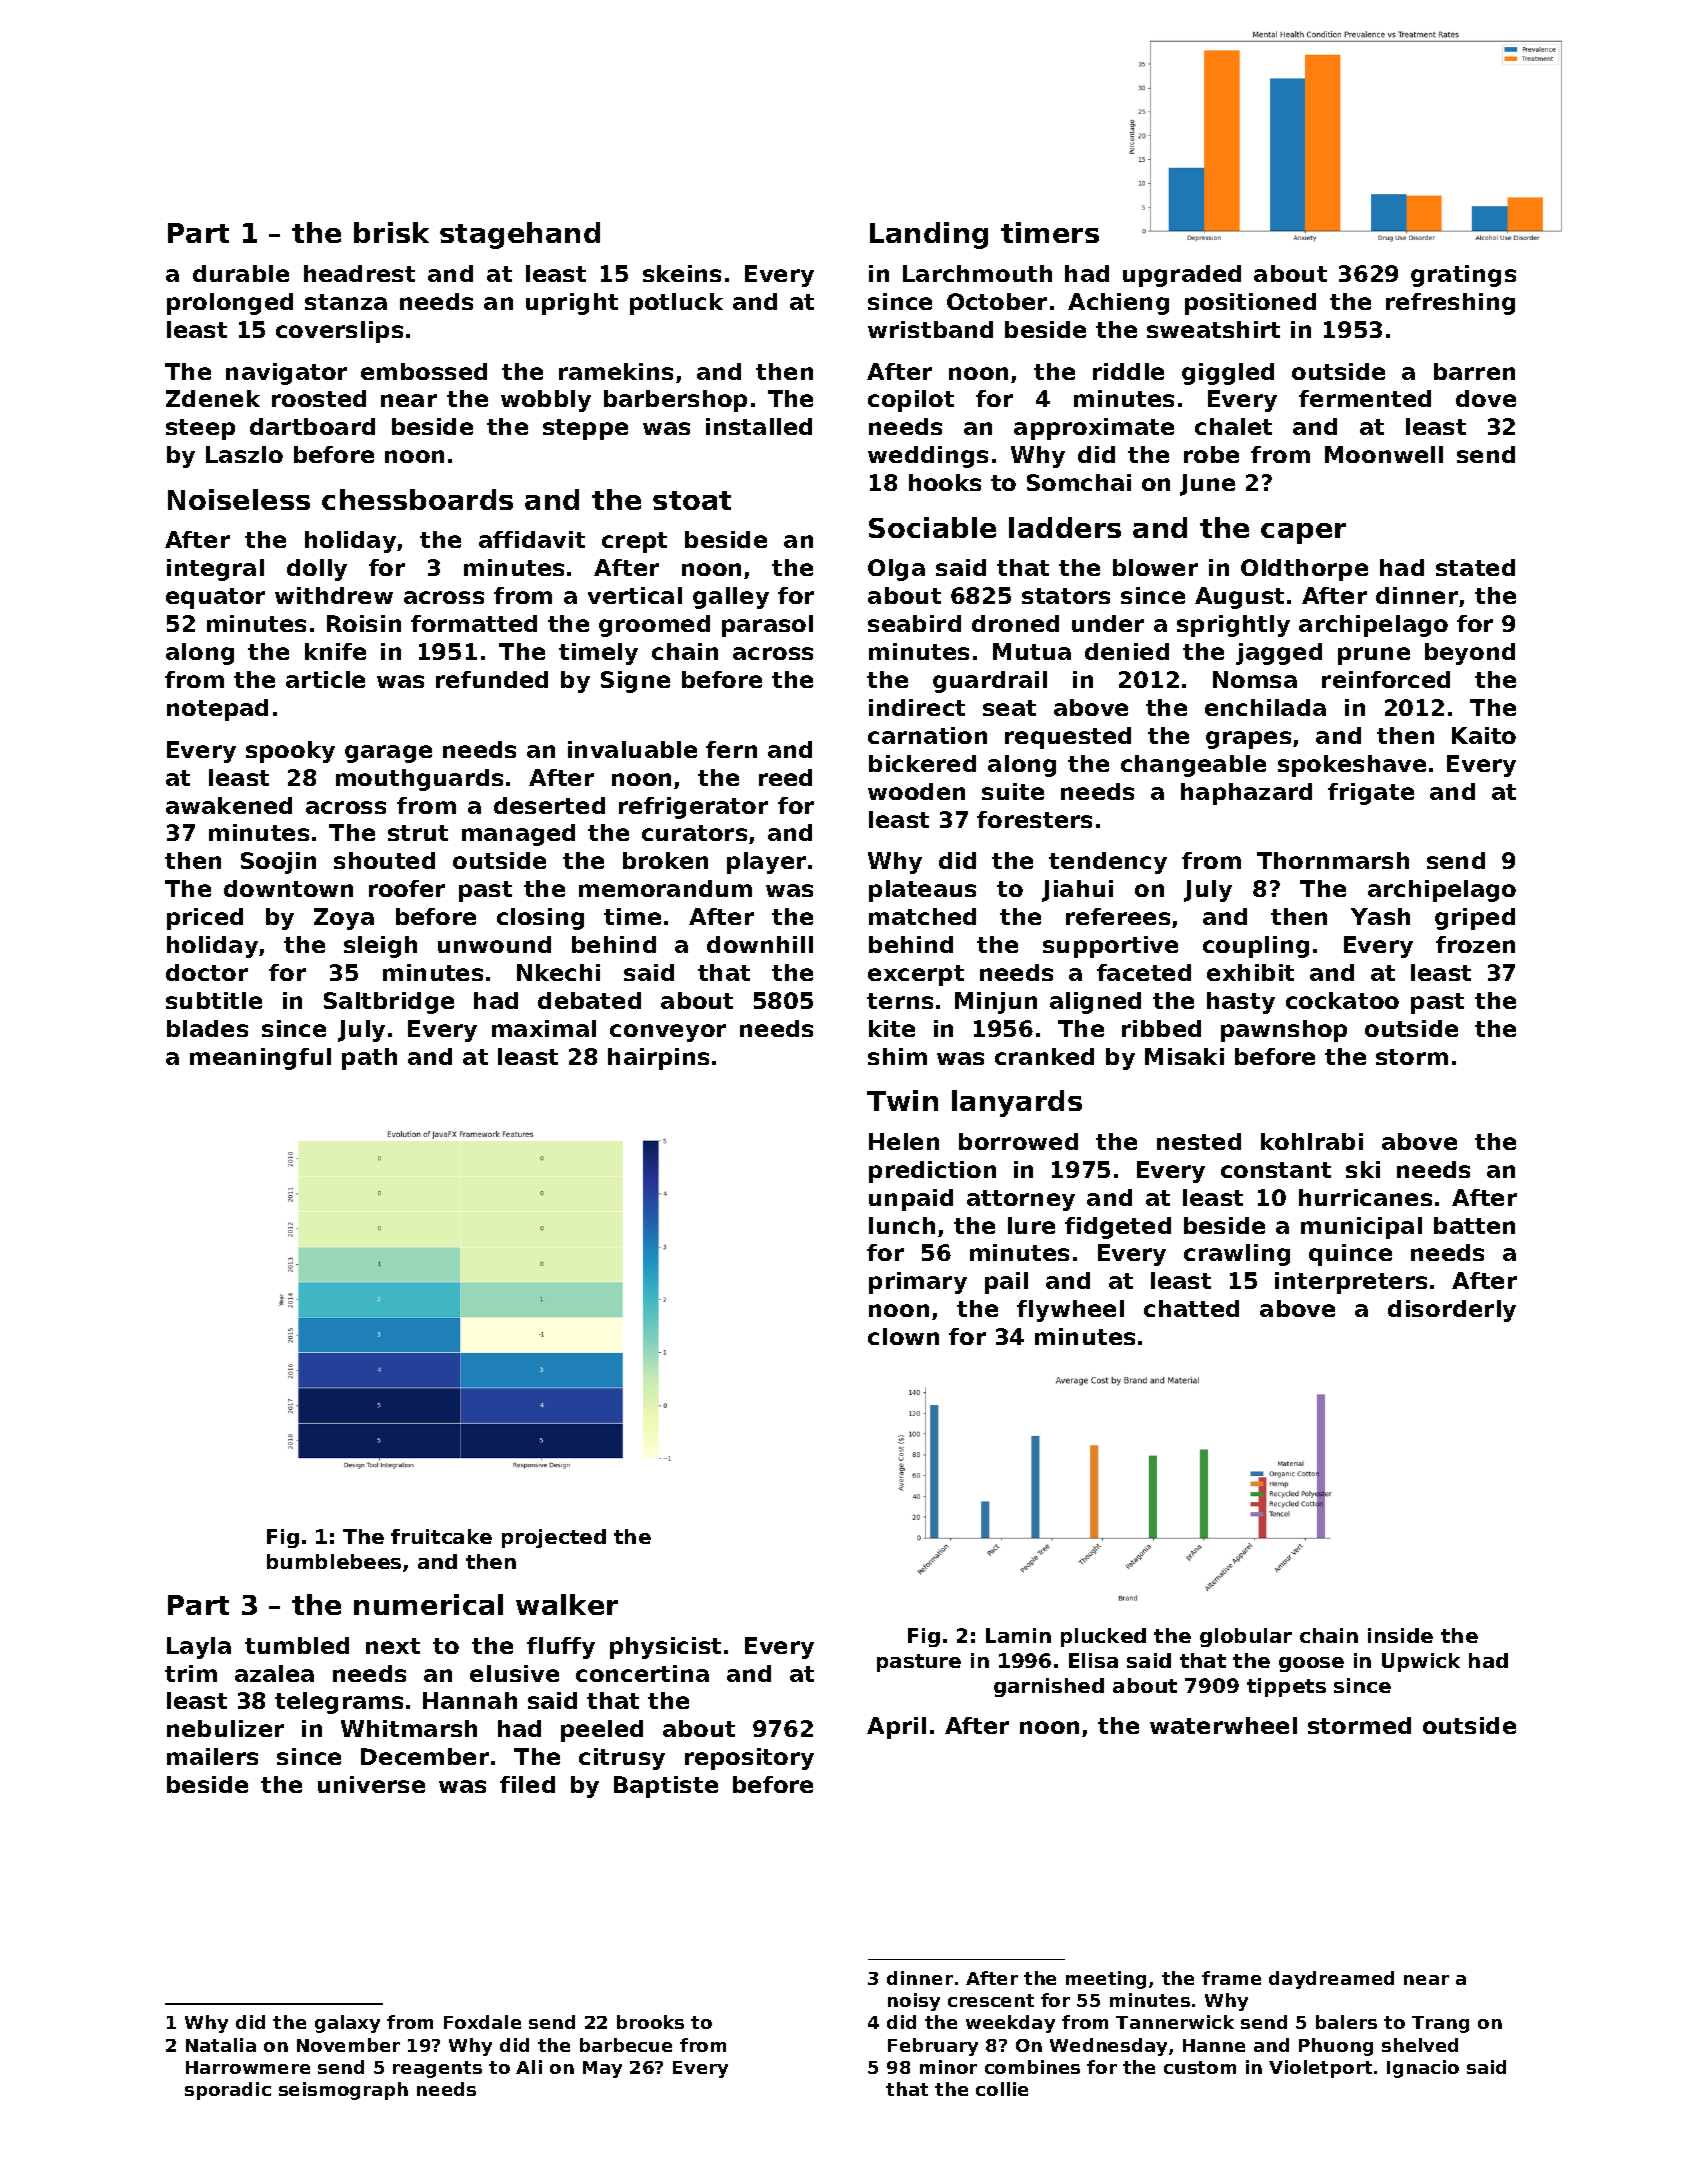 The width and height of the document is (1683, 2178). What do you see at coordinates (1470, 654) in the document?
I see `beyond` at bounding box center [1470, 654].
